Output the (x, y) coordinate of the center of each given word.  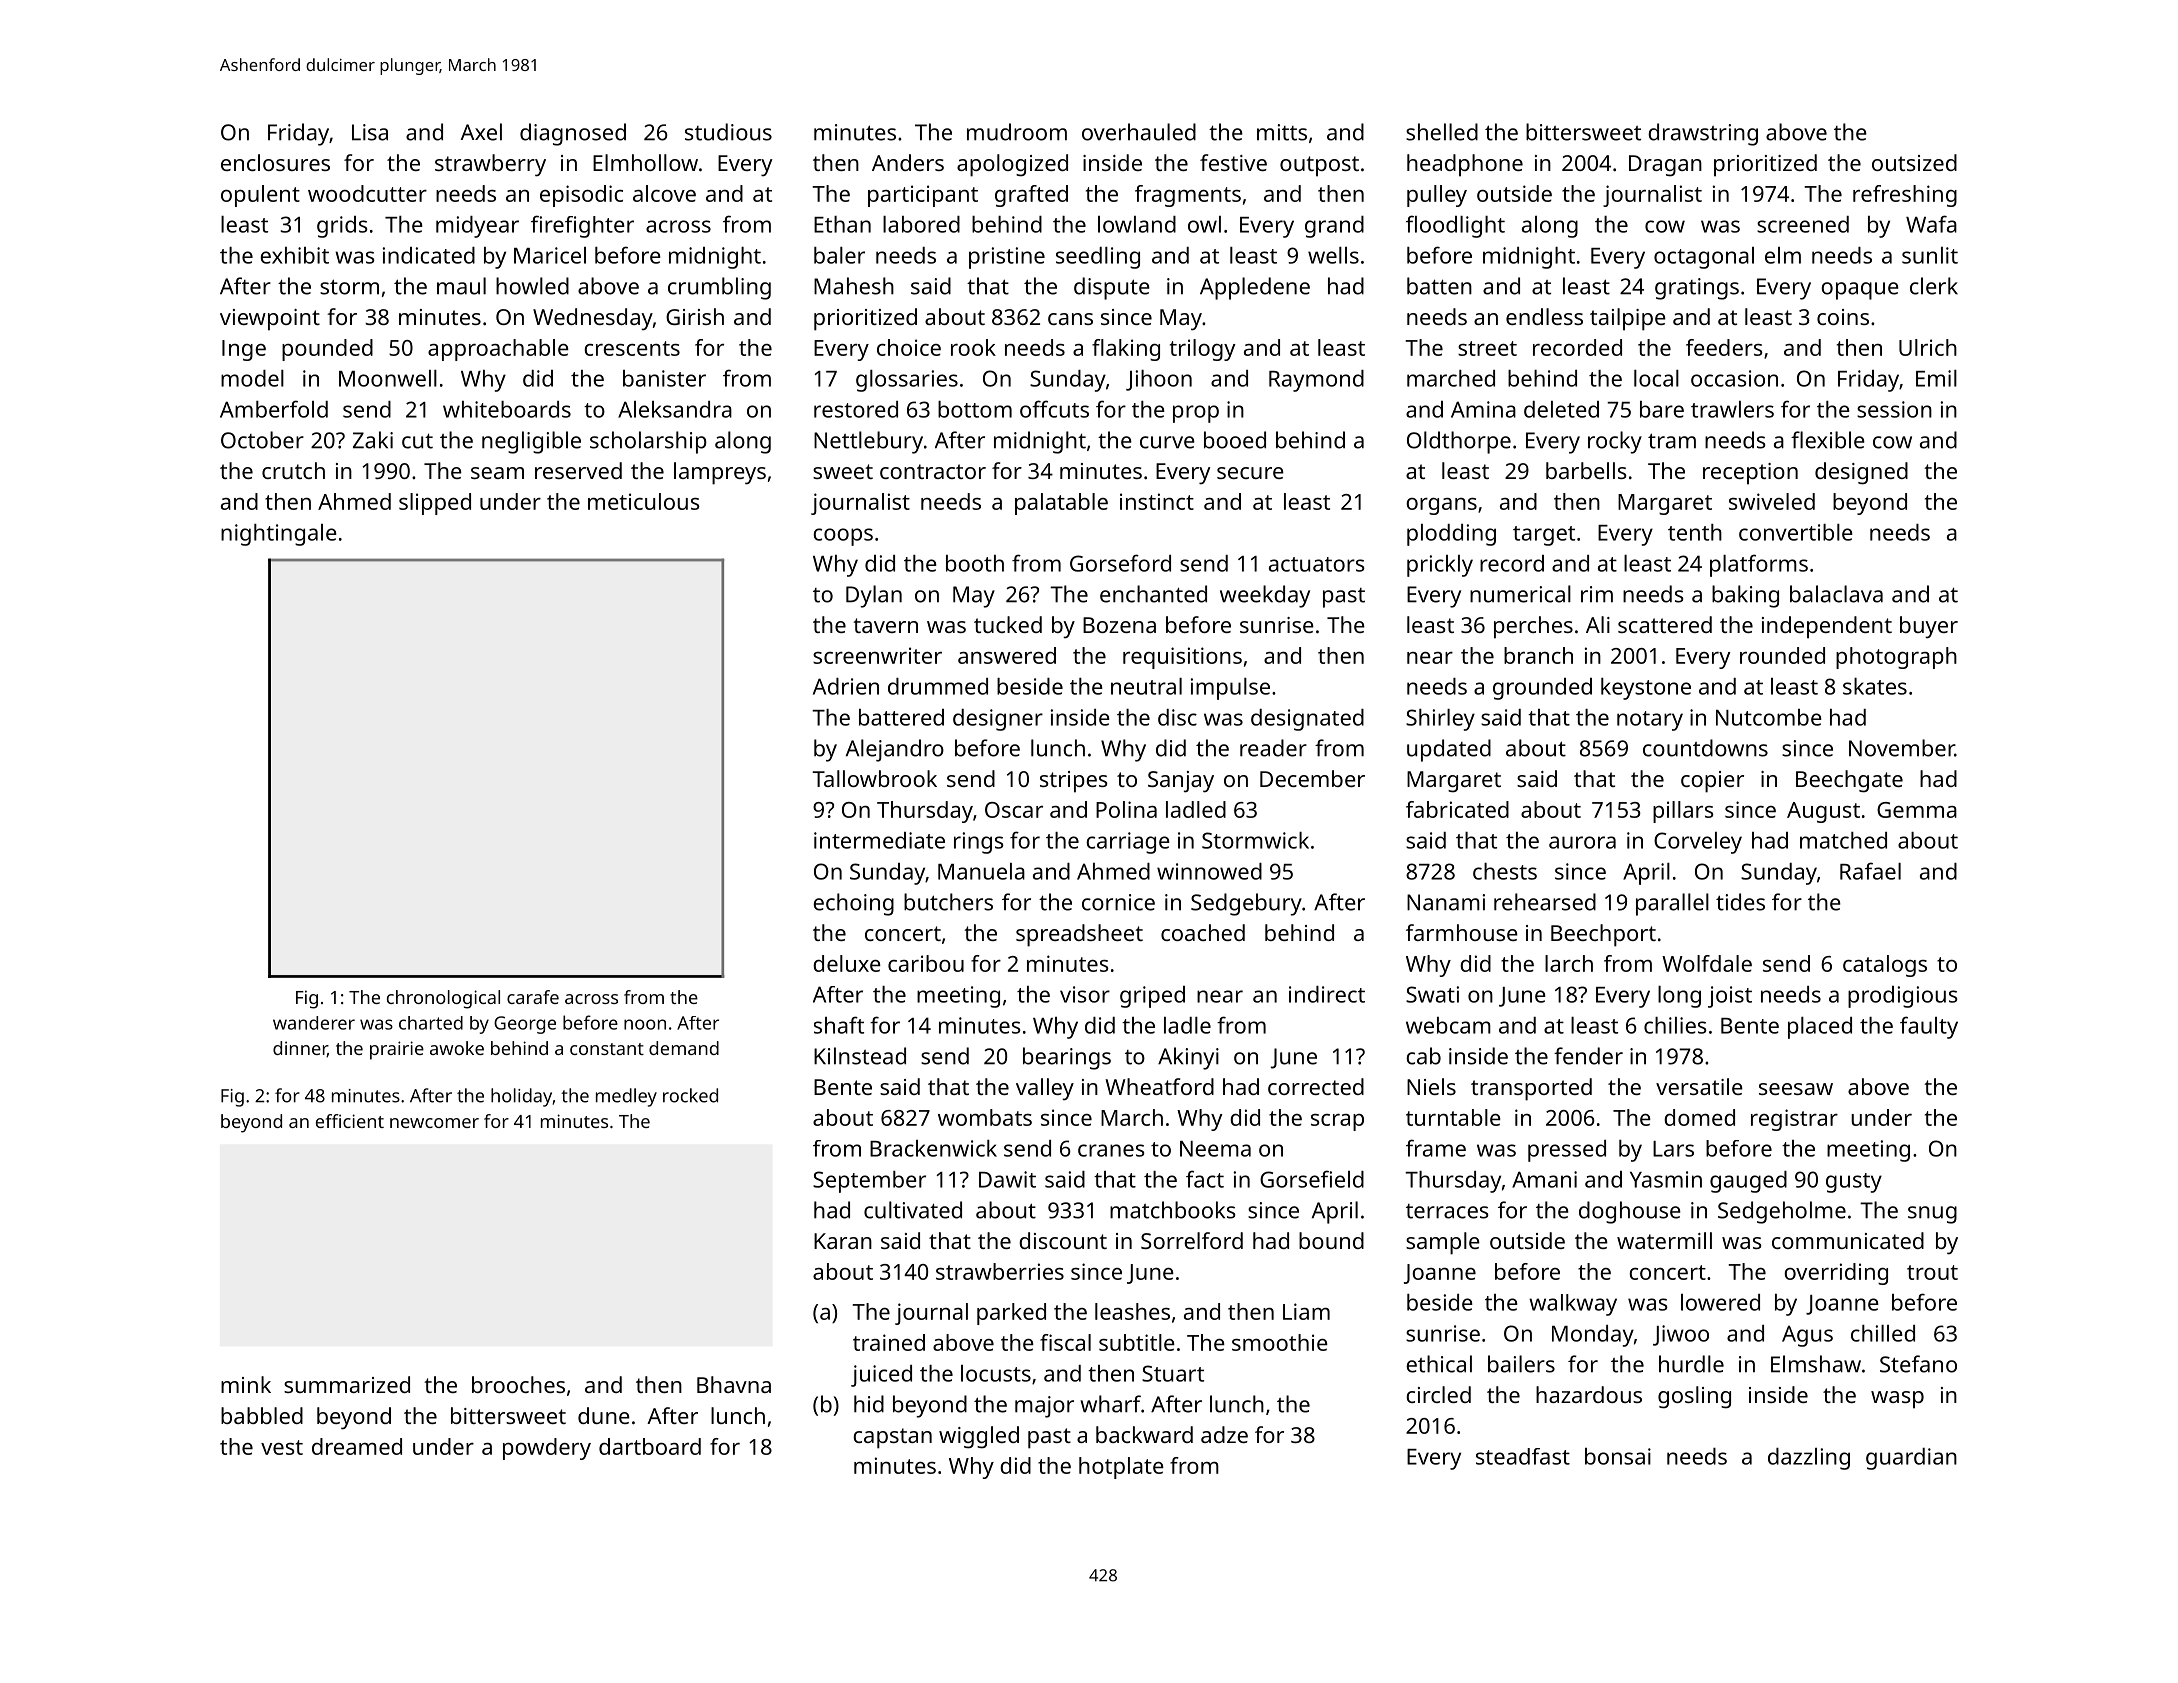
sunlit (1930, 255)
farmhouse (1462, 932)
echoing (853, 904)
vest (282, 1447)
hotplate (1121, 1468)
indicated (429, 255)
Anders (908, 162)
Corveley (1698, 843)
